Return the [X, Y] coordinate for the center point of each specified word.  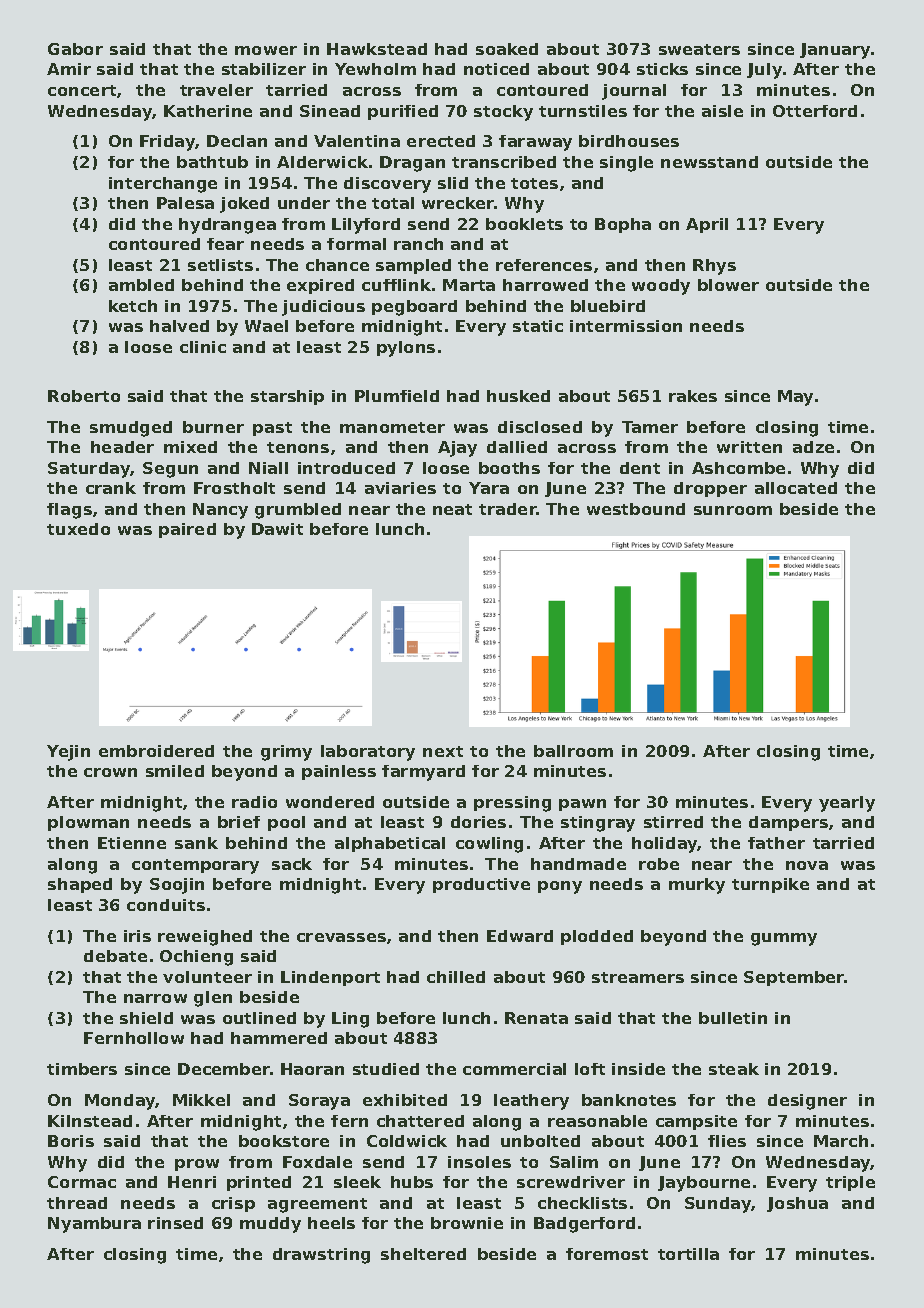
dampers [788, 823]
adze [813, 447]
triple [850, 1183]
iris [137, 936]
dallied [517, 447]
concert [82, 90]
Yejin [68, 753]
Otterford [815, 111]
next [443, 751]
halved [179, 326]
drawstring [321, 1256]
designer [807, 1102]
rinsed [175, 1223]
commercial [514, 1069]
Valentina [357, 141]
